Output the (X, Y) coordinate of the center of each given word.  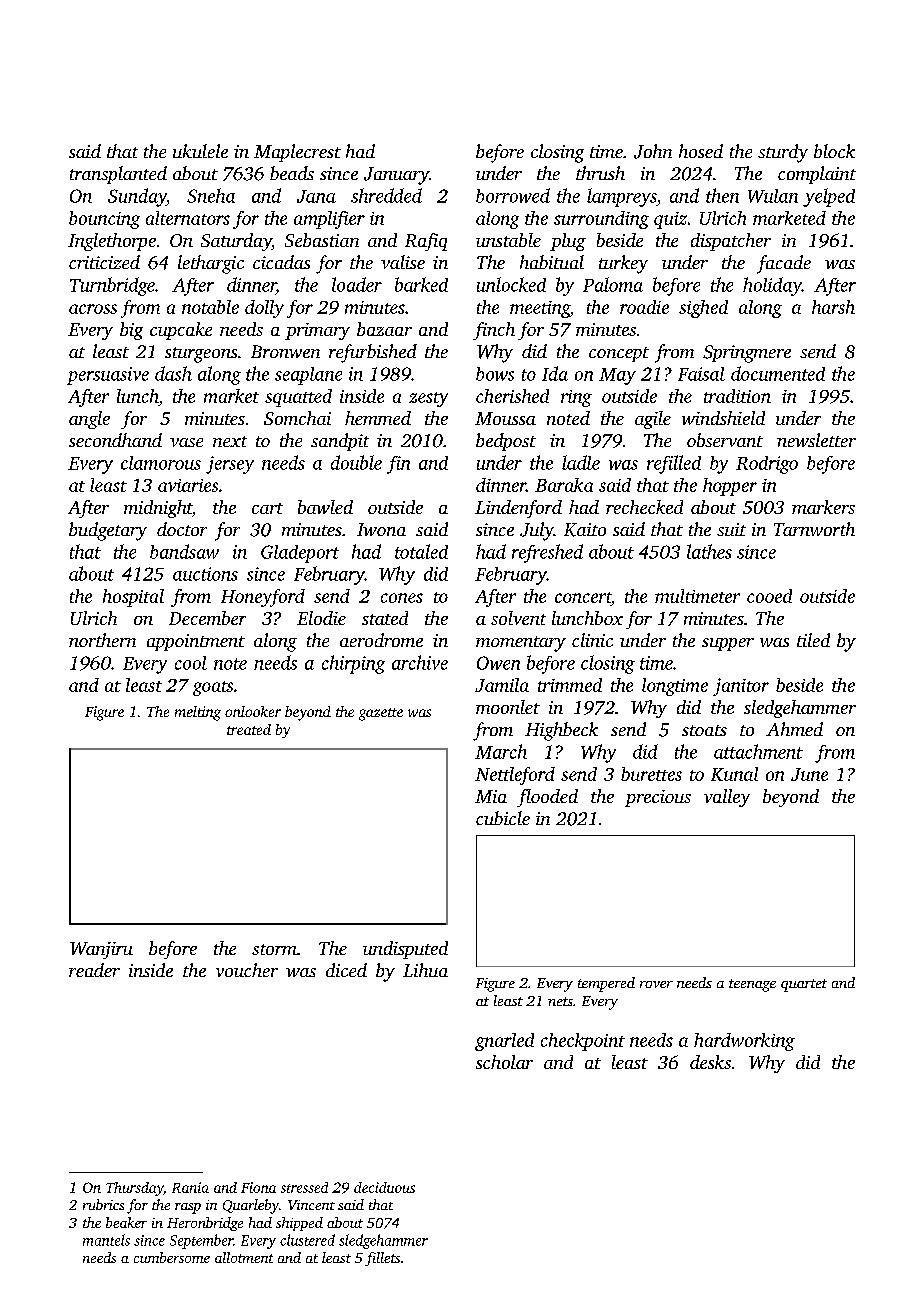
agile (653, 420)
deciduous (384, 1187)
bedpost (506, 442)
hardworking (744, 1042)
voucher (247, 970)
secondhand (115, 440)
